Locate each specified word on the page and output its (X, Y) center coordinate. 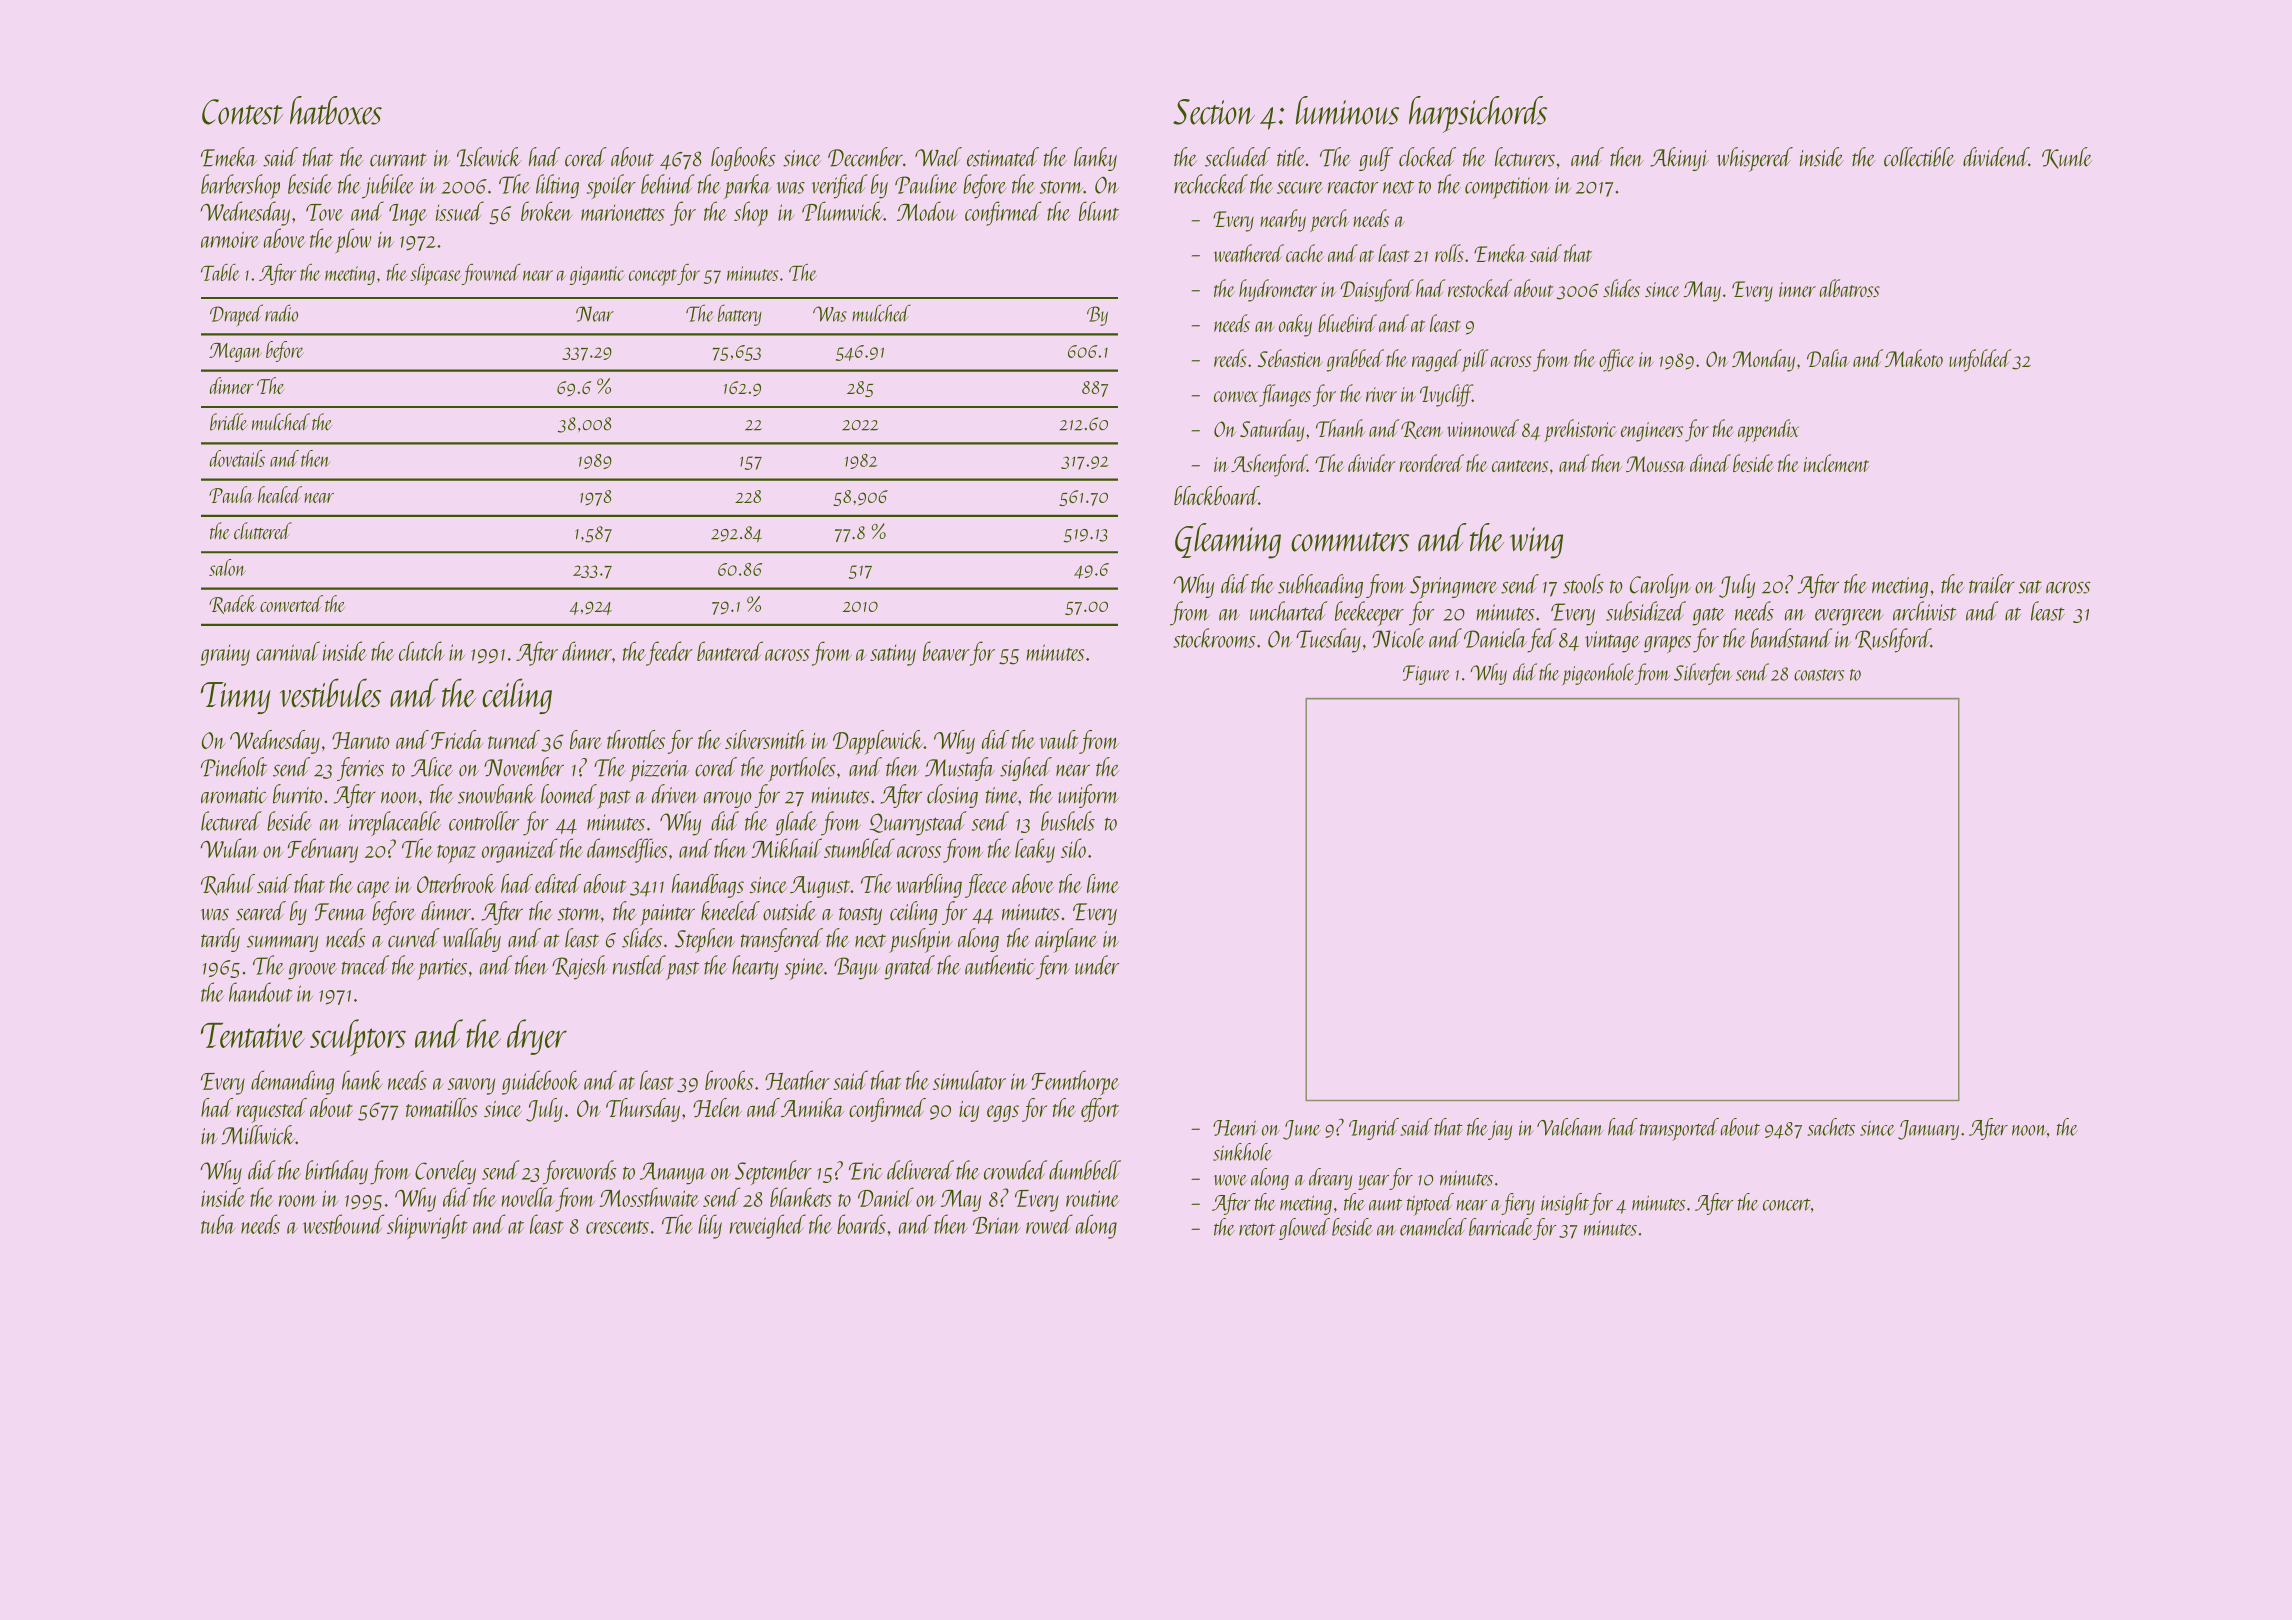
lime (1103, 883)
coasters (1819, 675)
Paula (231, 494)
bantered (730, 651)
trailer (1992, 584)
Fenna (340, 912)
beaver (946, 651)
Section (1214, 112)
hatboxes (336, 110)
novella (528, 1197)
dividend (1996, 157)
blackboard (1216, 495)
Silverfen (1703, 674)
